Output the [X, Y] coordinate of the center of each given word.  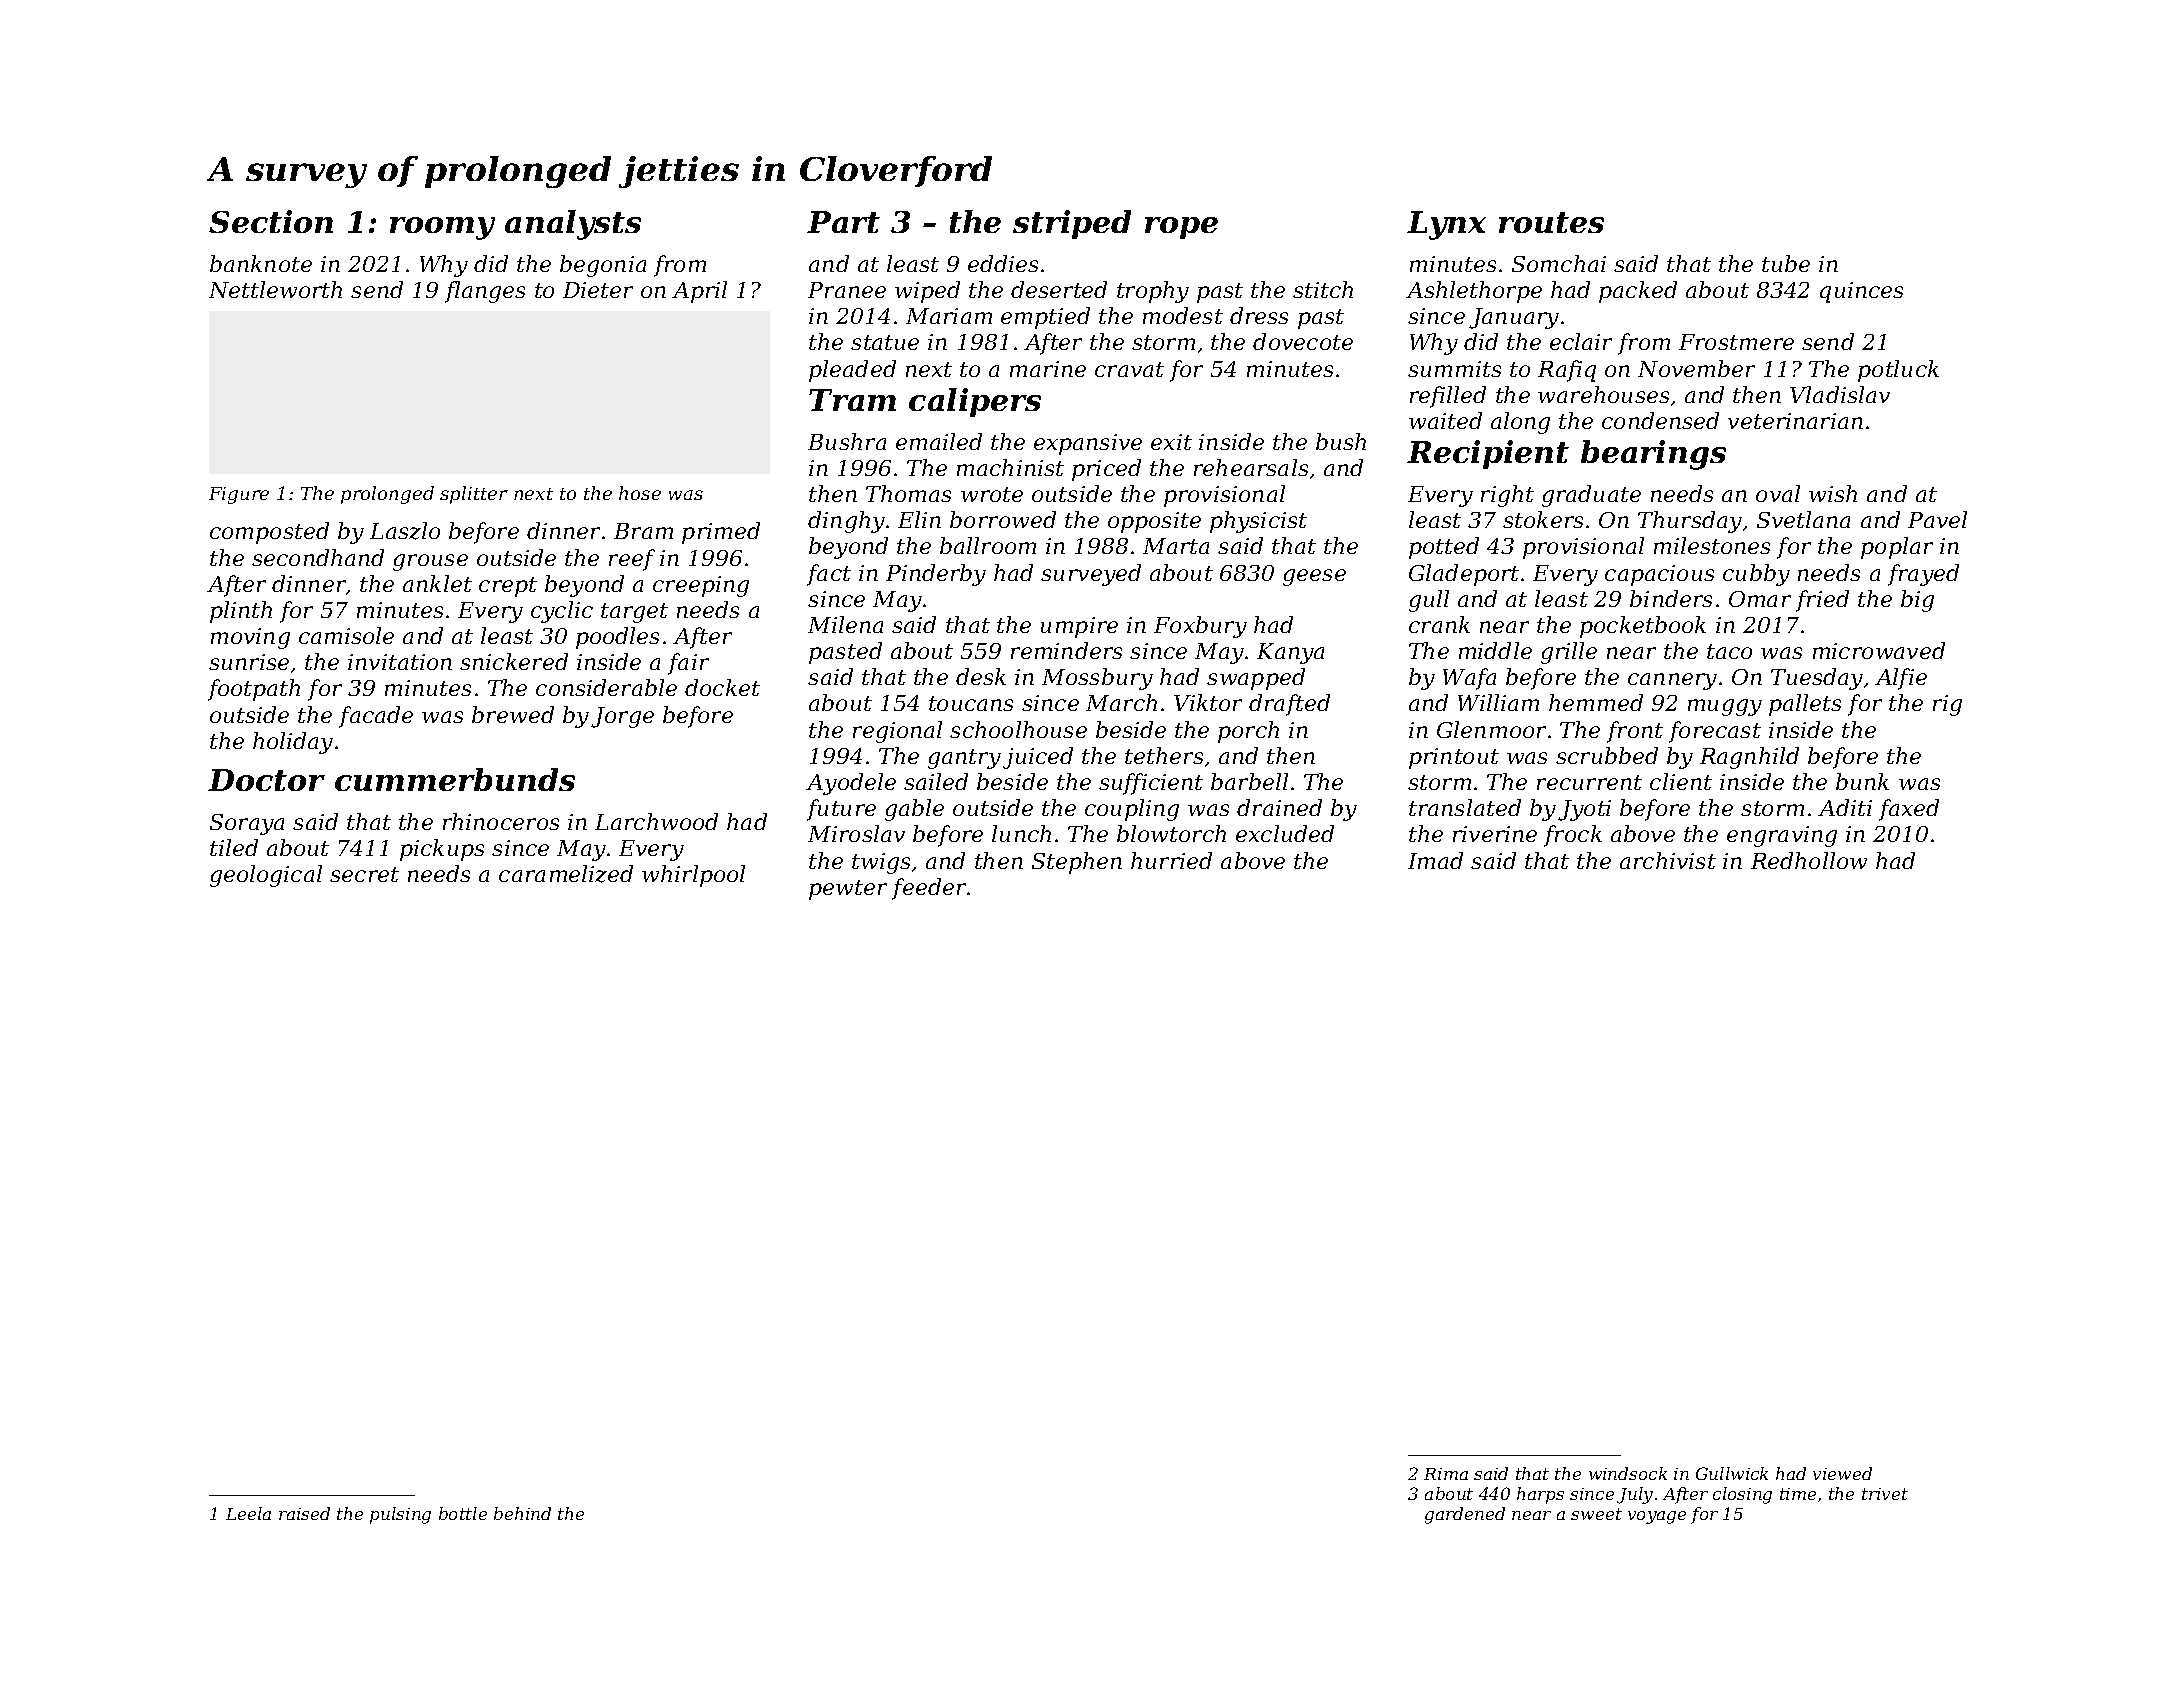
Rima [1446, 1474]
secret [364, 874]
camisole [346, 635]
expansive [1088, 444]
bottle [463, 1513]
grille [1569, 653]
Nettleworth [275, 289]
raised [304, 1513]
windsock [1628, 1473]
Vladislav [1840, 394]
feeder [929, 889]
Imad [1435, 860]
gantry [964, 759]
